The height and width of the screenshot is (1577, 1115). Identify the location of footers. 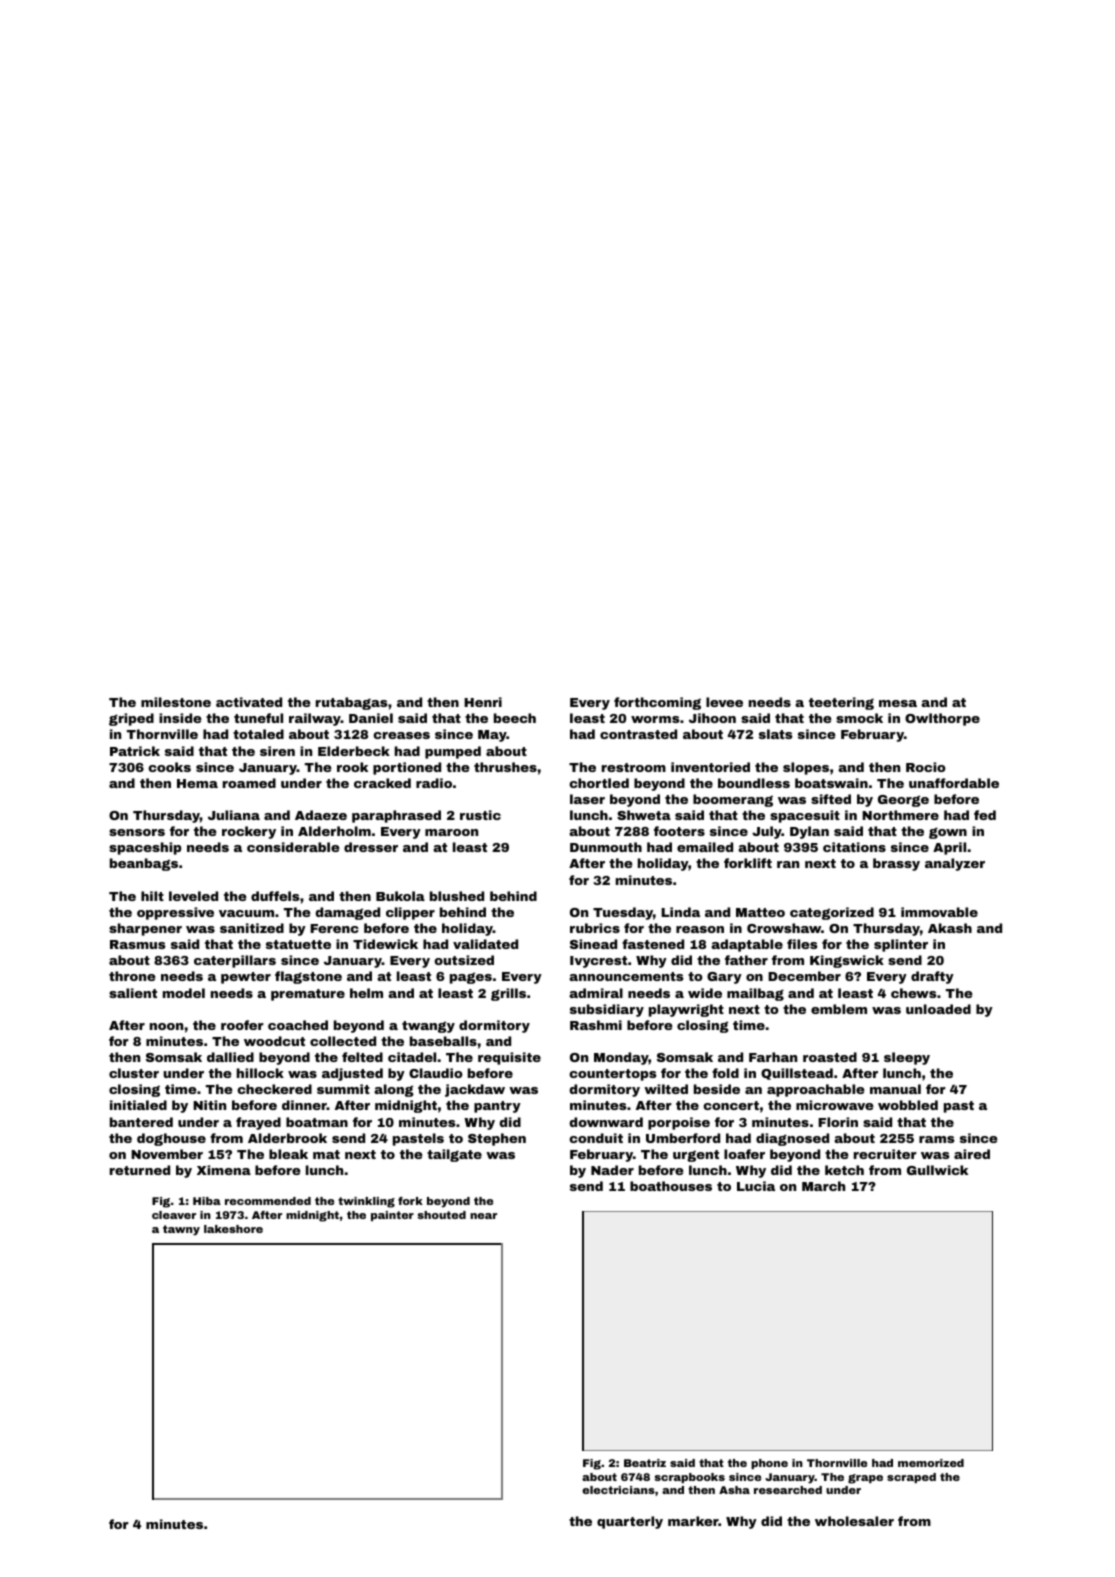
(679, 831).
